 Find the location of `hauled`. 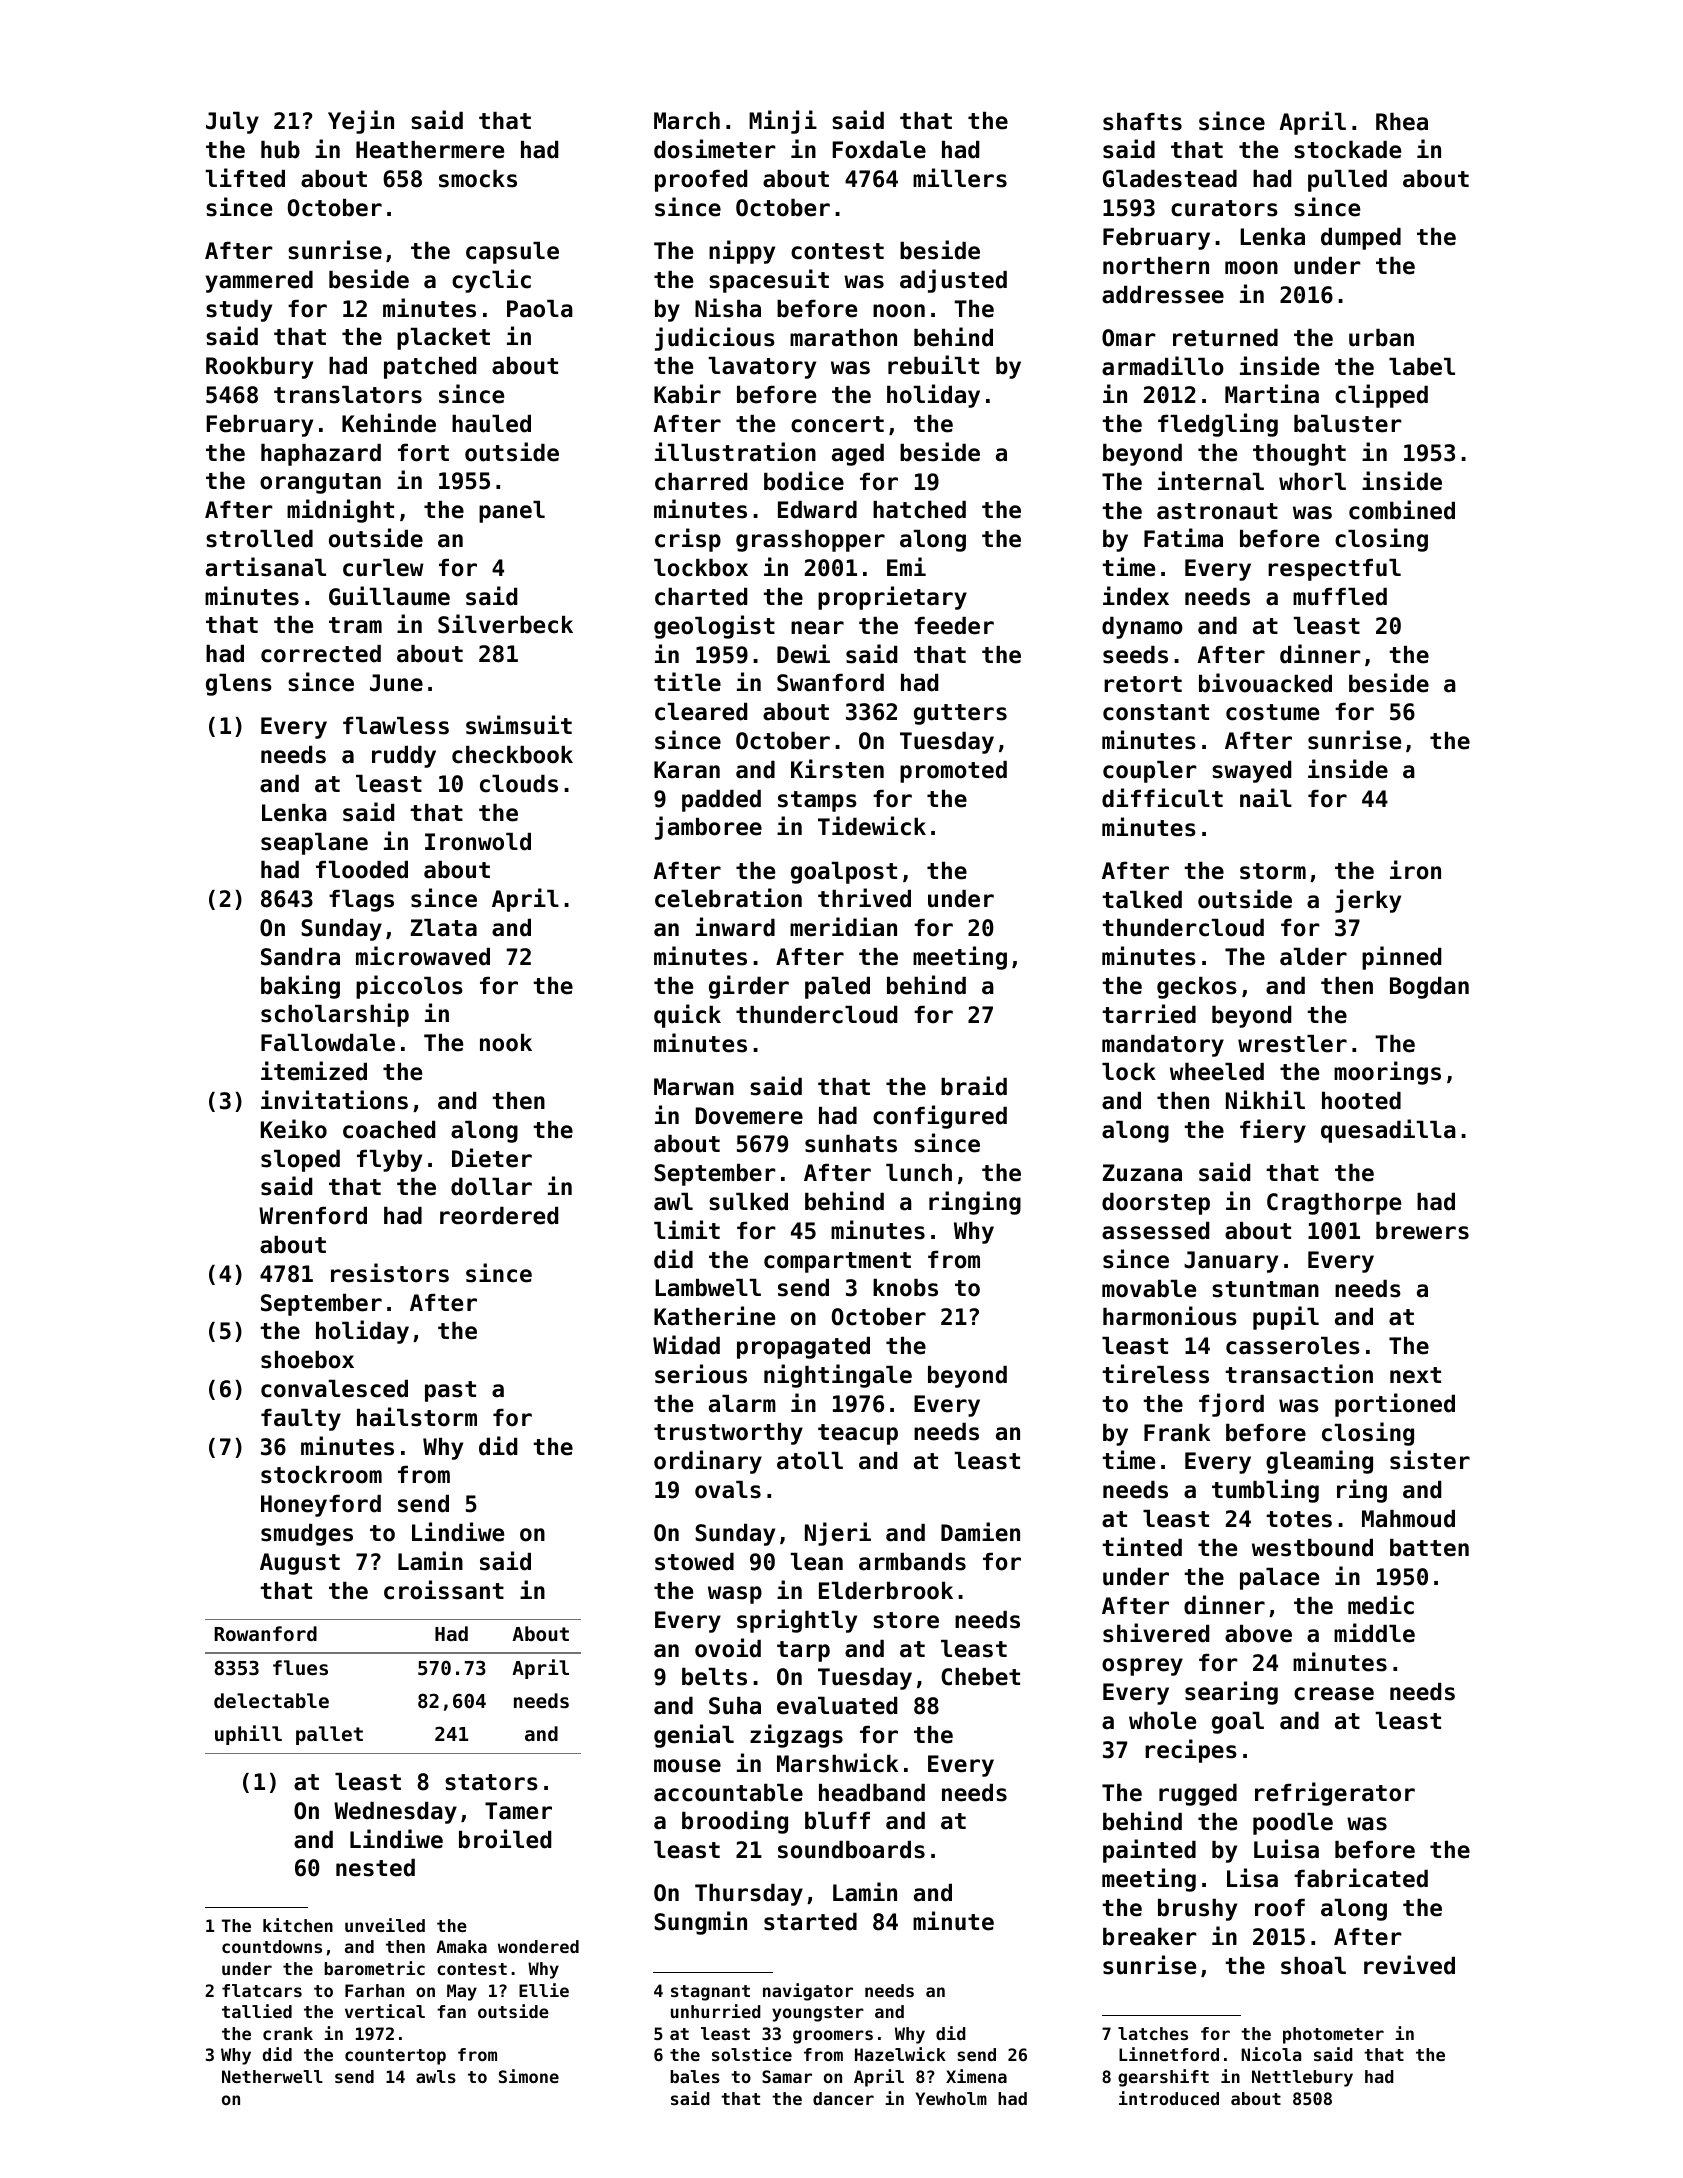

hauled is located at coordinates (491, 424).
